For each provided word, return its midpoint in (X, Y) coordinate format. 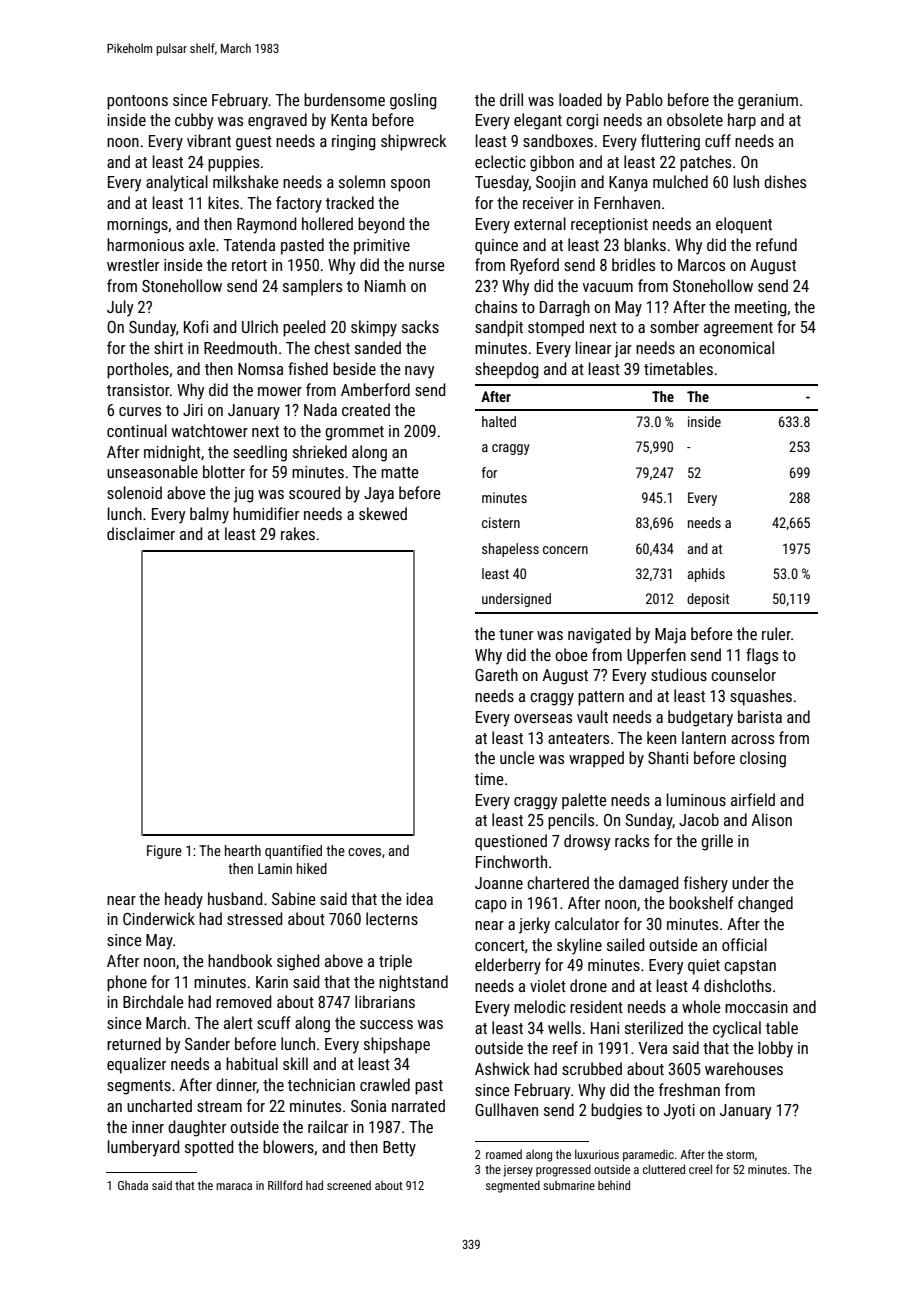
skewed (383, 513)
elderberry (508, 966)
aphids (706, 575)
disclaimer (141, 533)
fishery (706, 884)
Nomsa (260, 369)
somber (674, 326)
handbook (240, 960)
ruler (776, 633)
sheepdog (507, 370)
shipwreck (413, 142)
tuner (516, 634)
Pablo (644, 99)
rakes (298, 533)
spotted (209, 1148)
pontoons (137, 102)
